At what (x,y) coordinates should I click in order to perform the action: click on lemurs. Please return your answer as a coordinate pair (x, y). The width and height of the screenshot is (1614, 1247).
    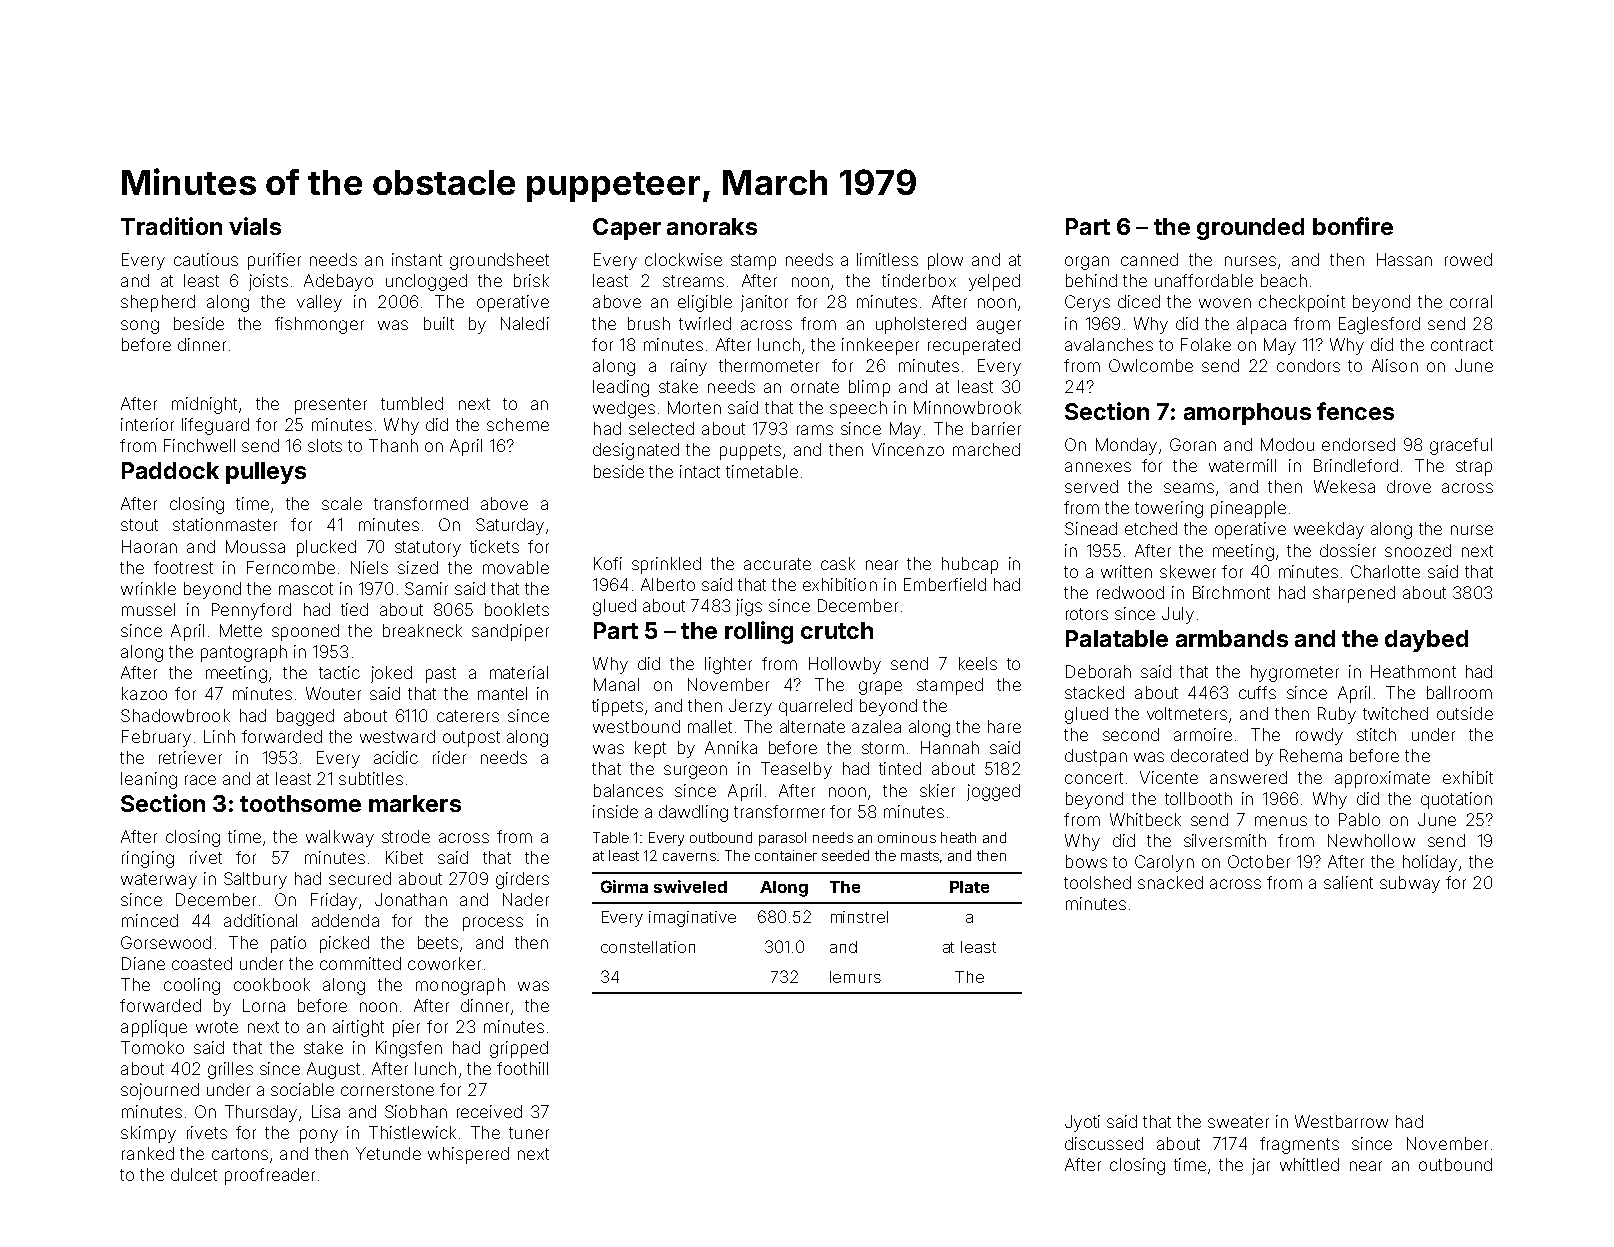
    Looking at the image, I should click on (855, 977).
